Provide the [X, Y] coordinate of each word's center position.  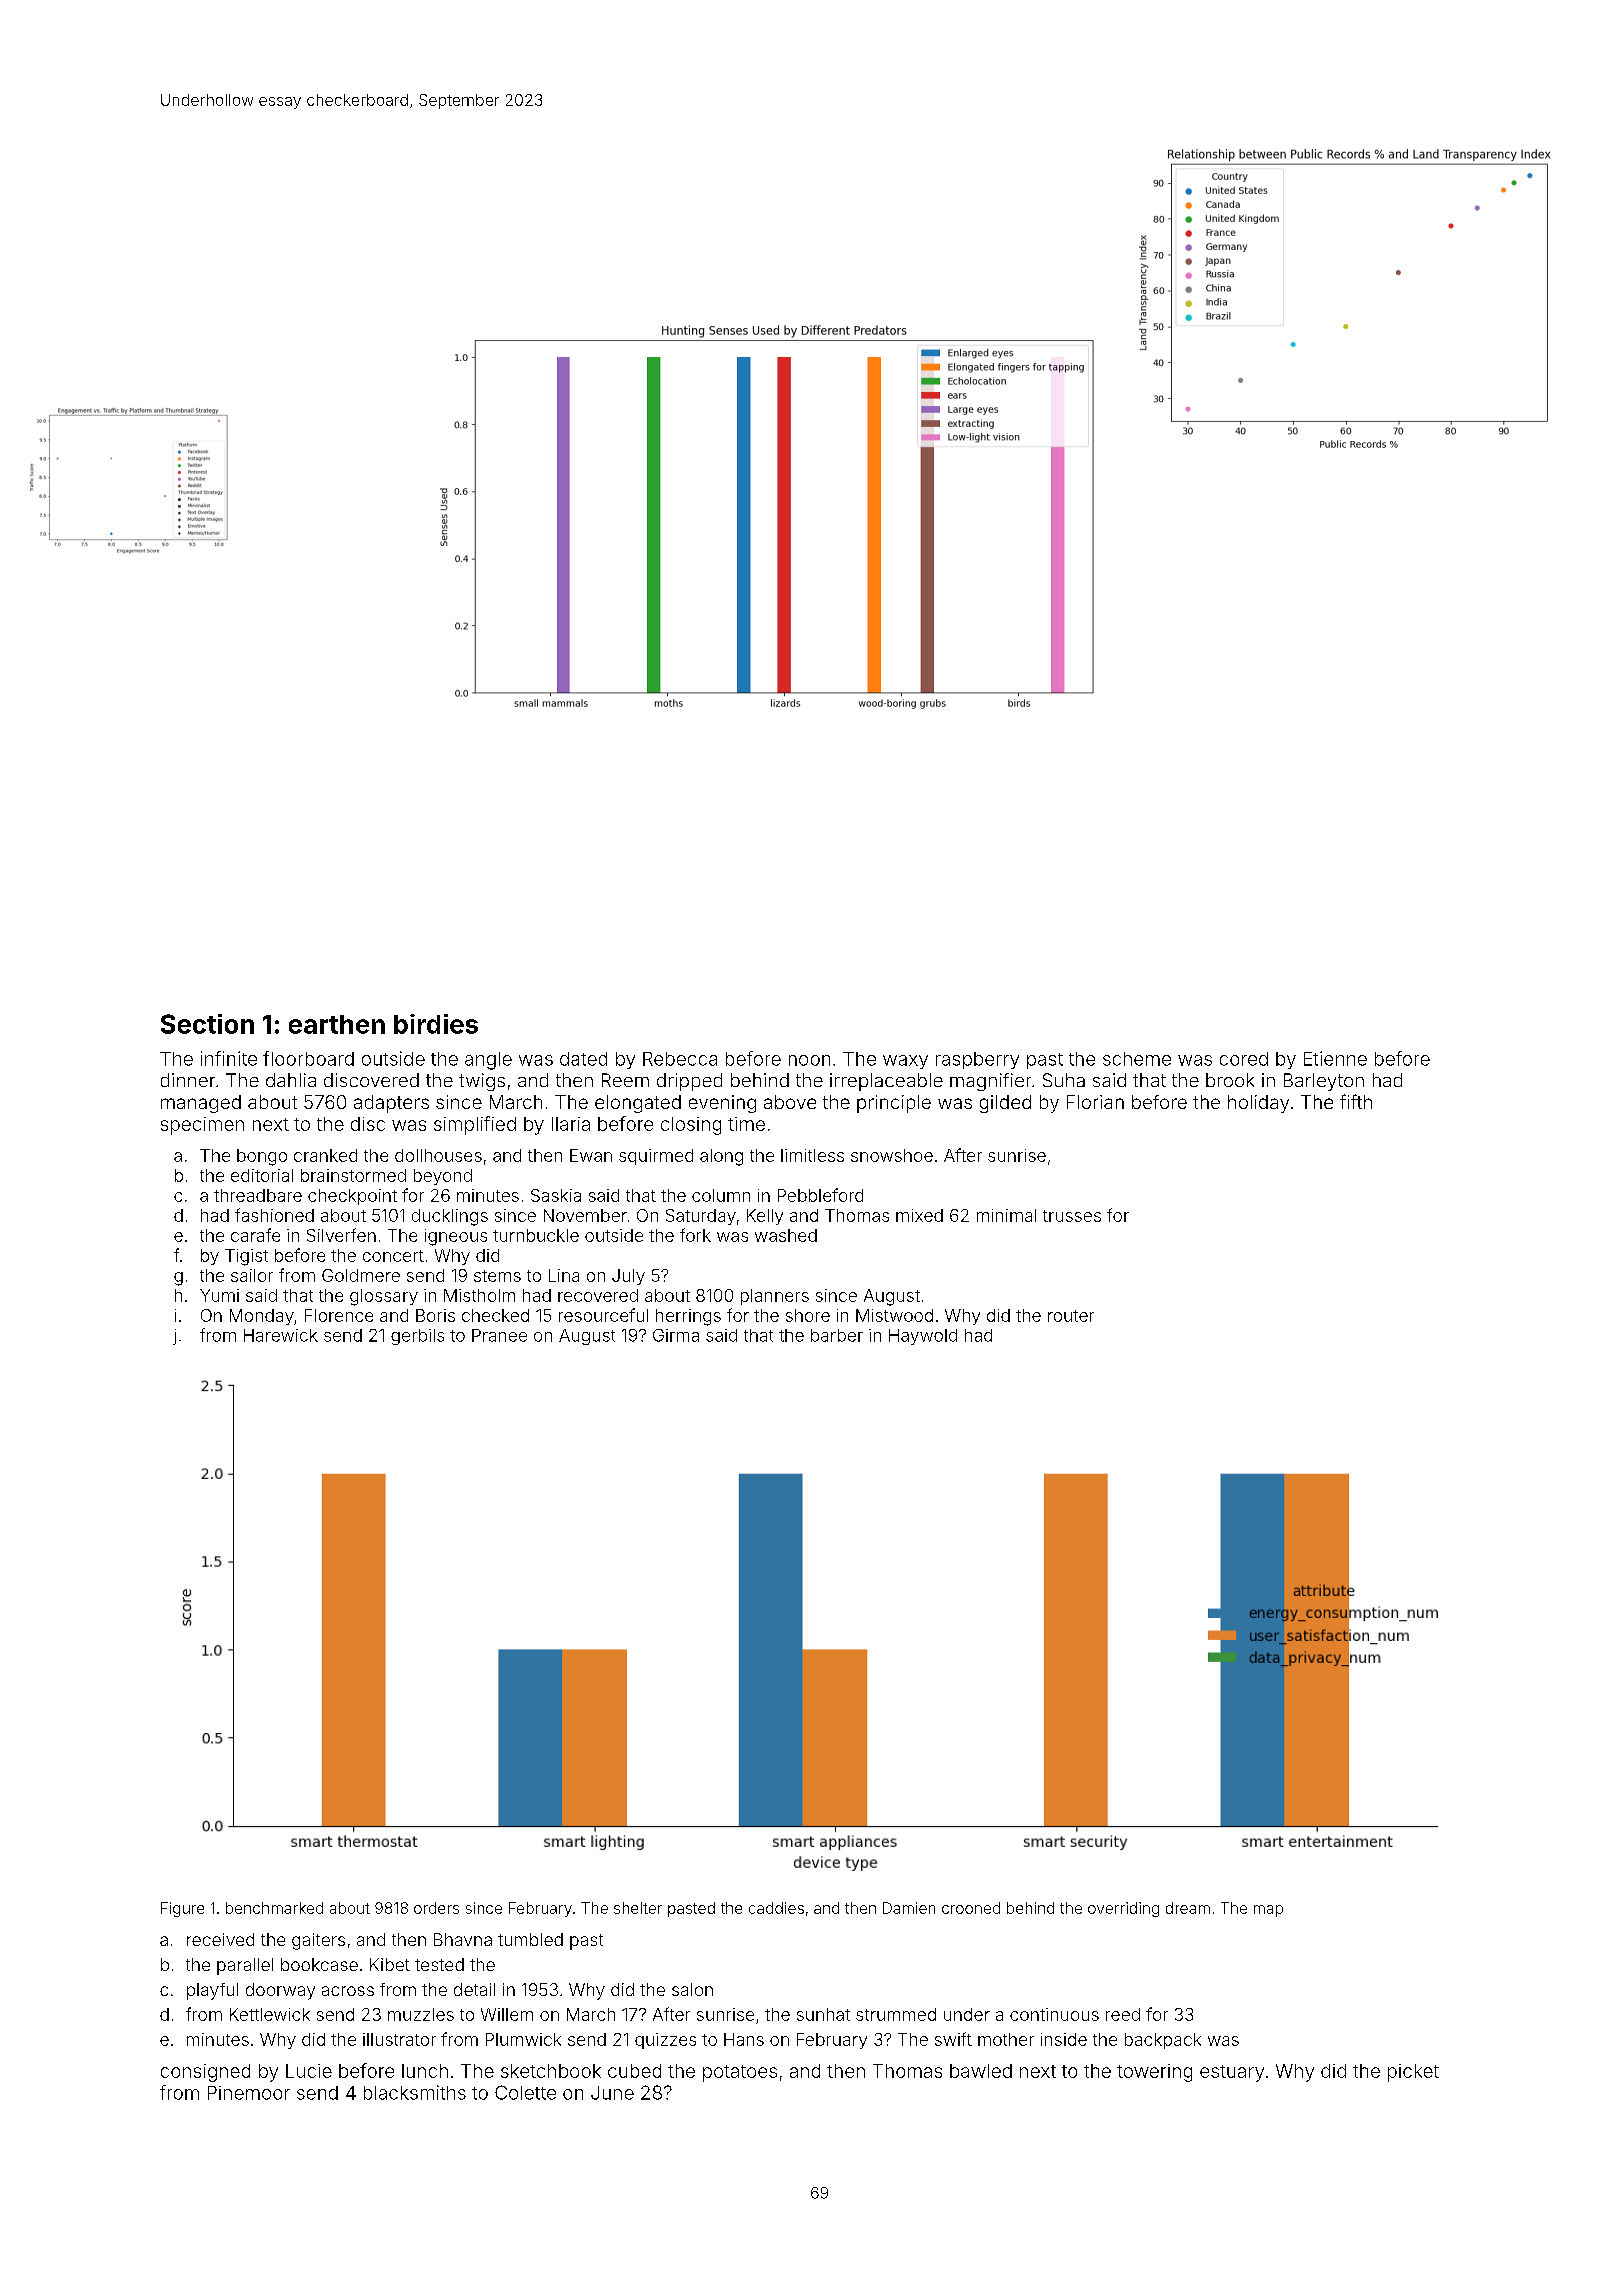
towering [1154, 2073]
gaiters [318, 1941]
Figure [182, 1909]
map [1268, 1911]
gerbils [417, 1337]
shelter [638, 1908]
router [1071, 1316]
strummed [896, 2014]
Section [207, 1024]
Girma [676, 1335]
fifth [1356, 1101]
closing [691, 1126]
